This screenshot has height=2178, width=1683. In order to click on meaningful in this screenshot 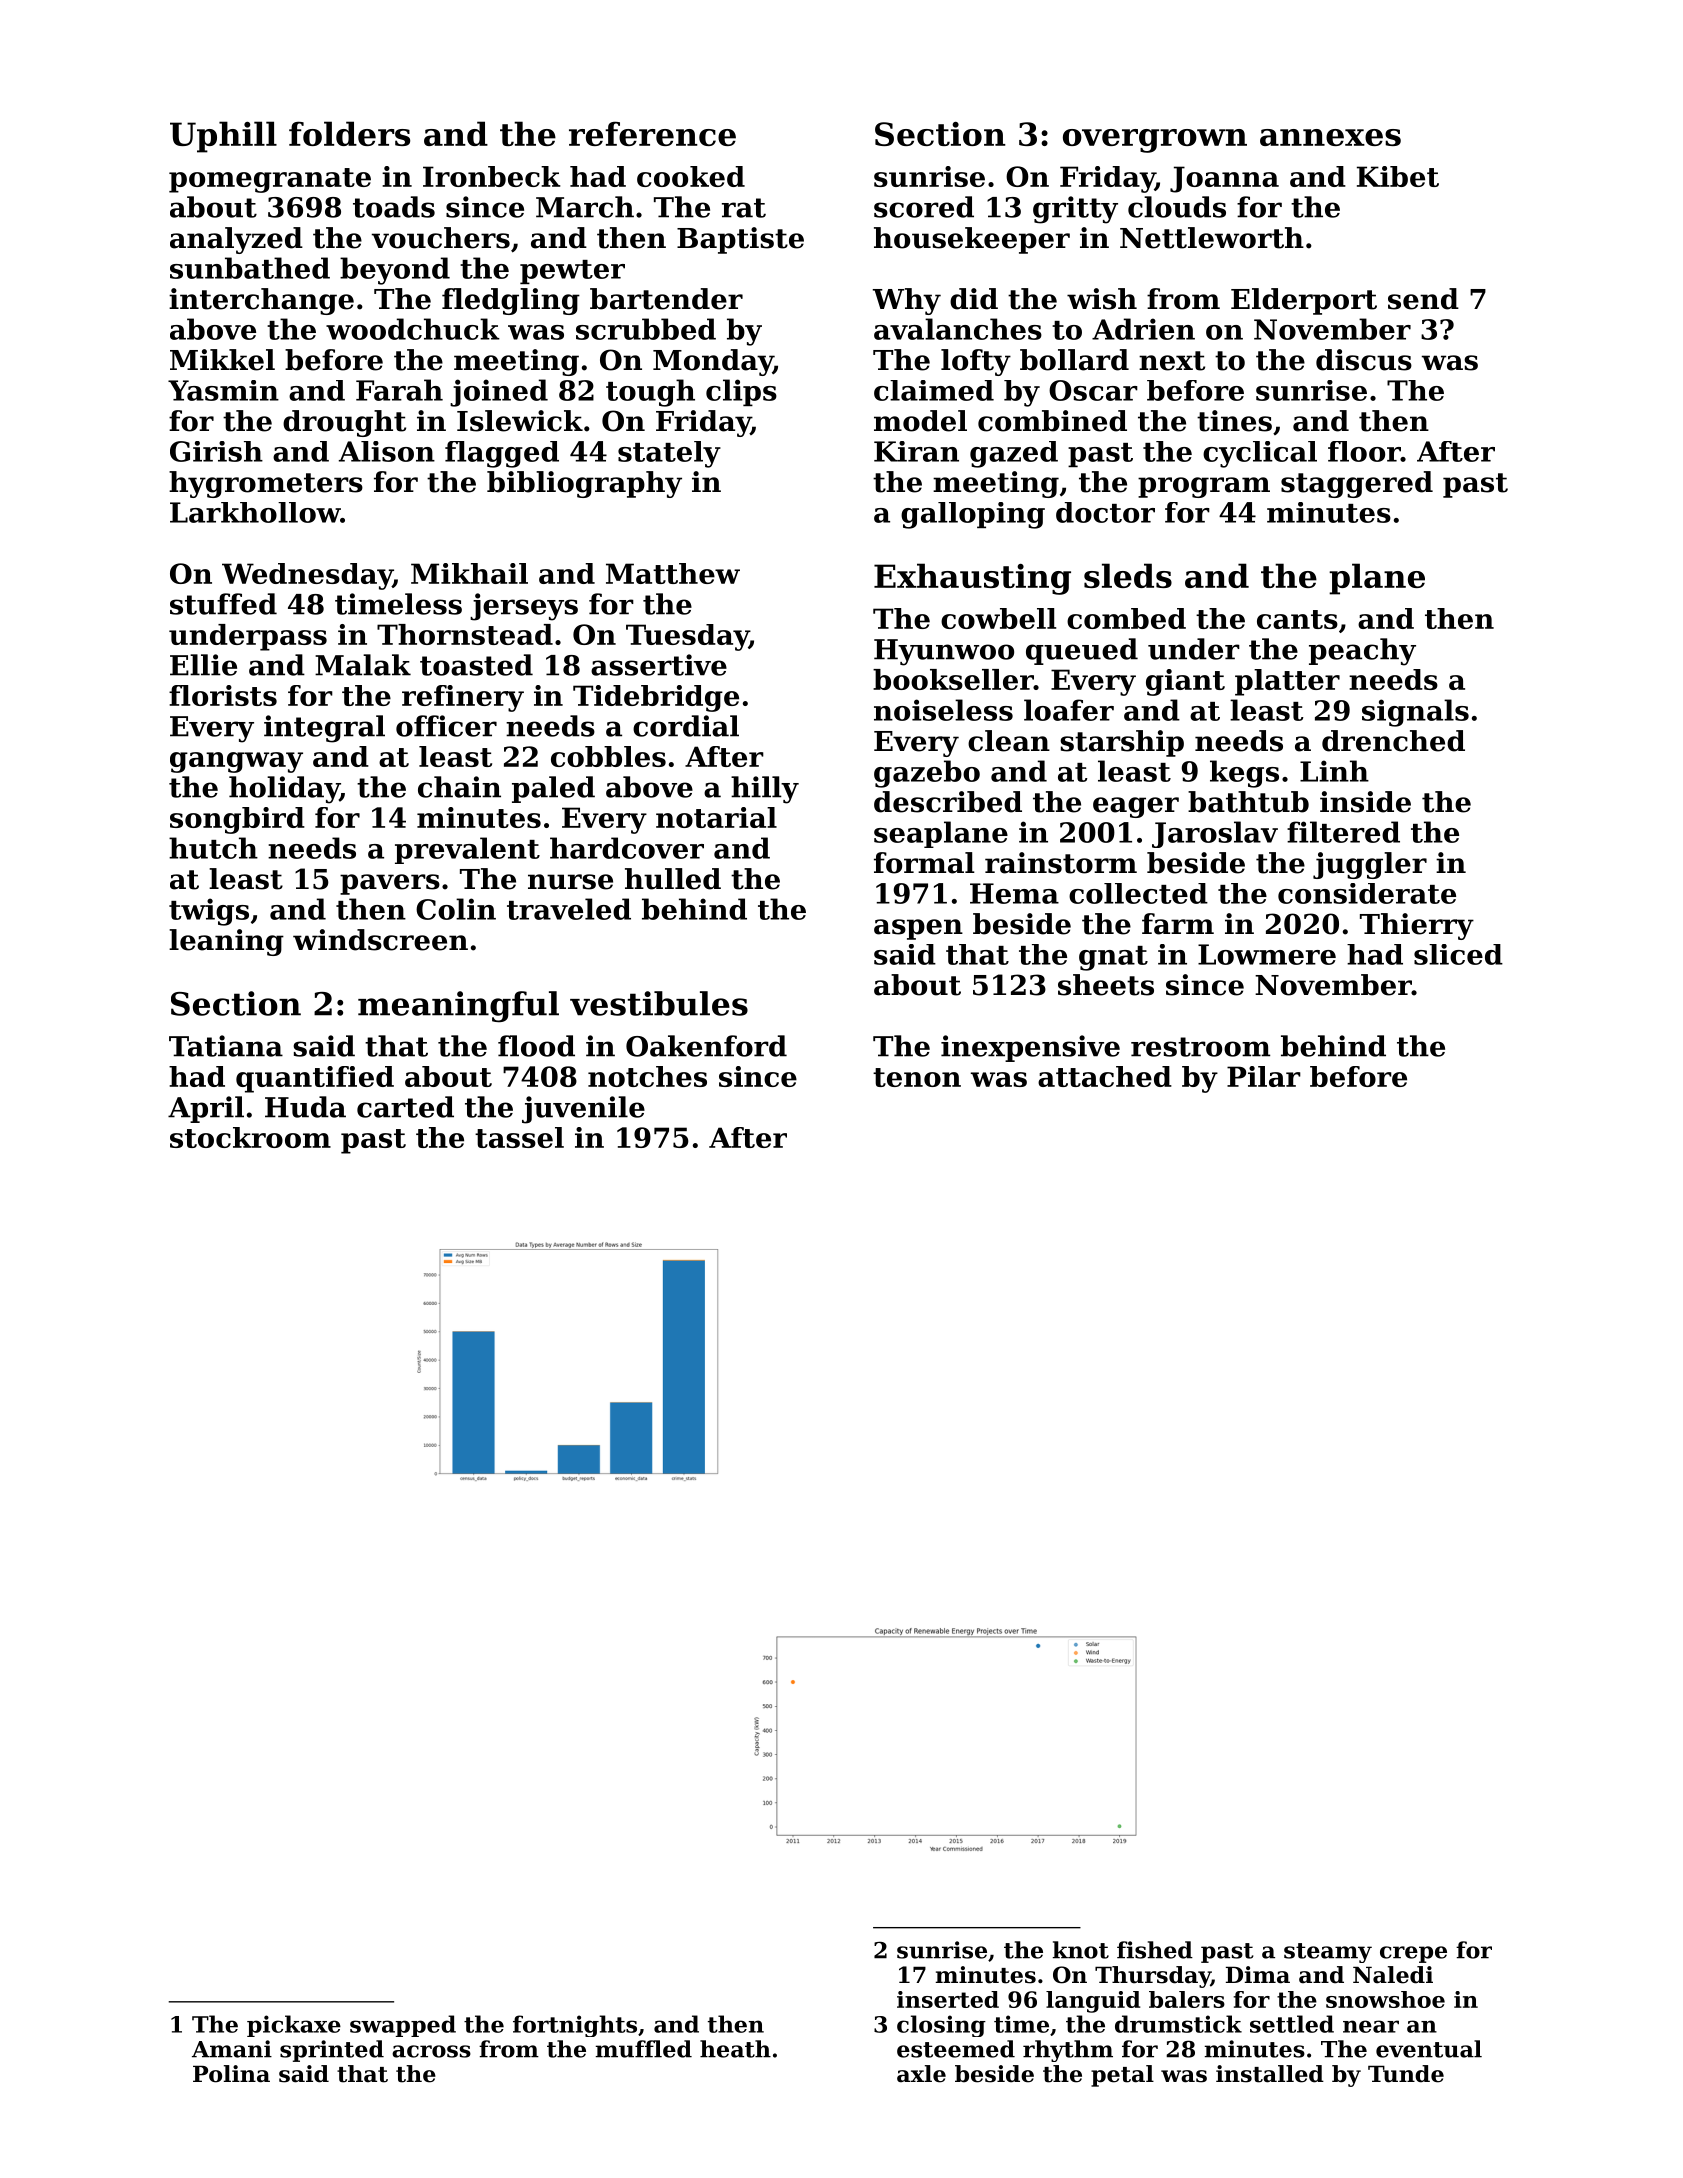, I will do `click(458, 1007)`.
